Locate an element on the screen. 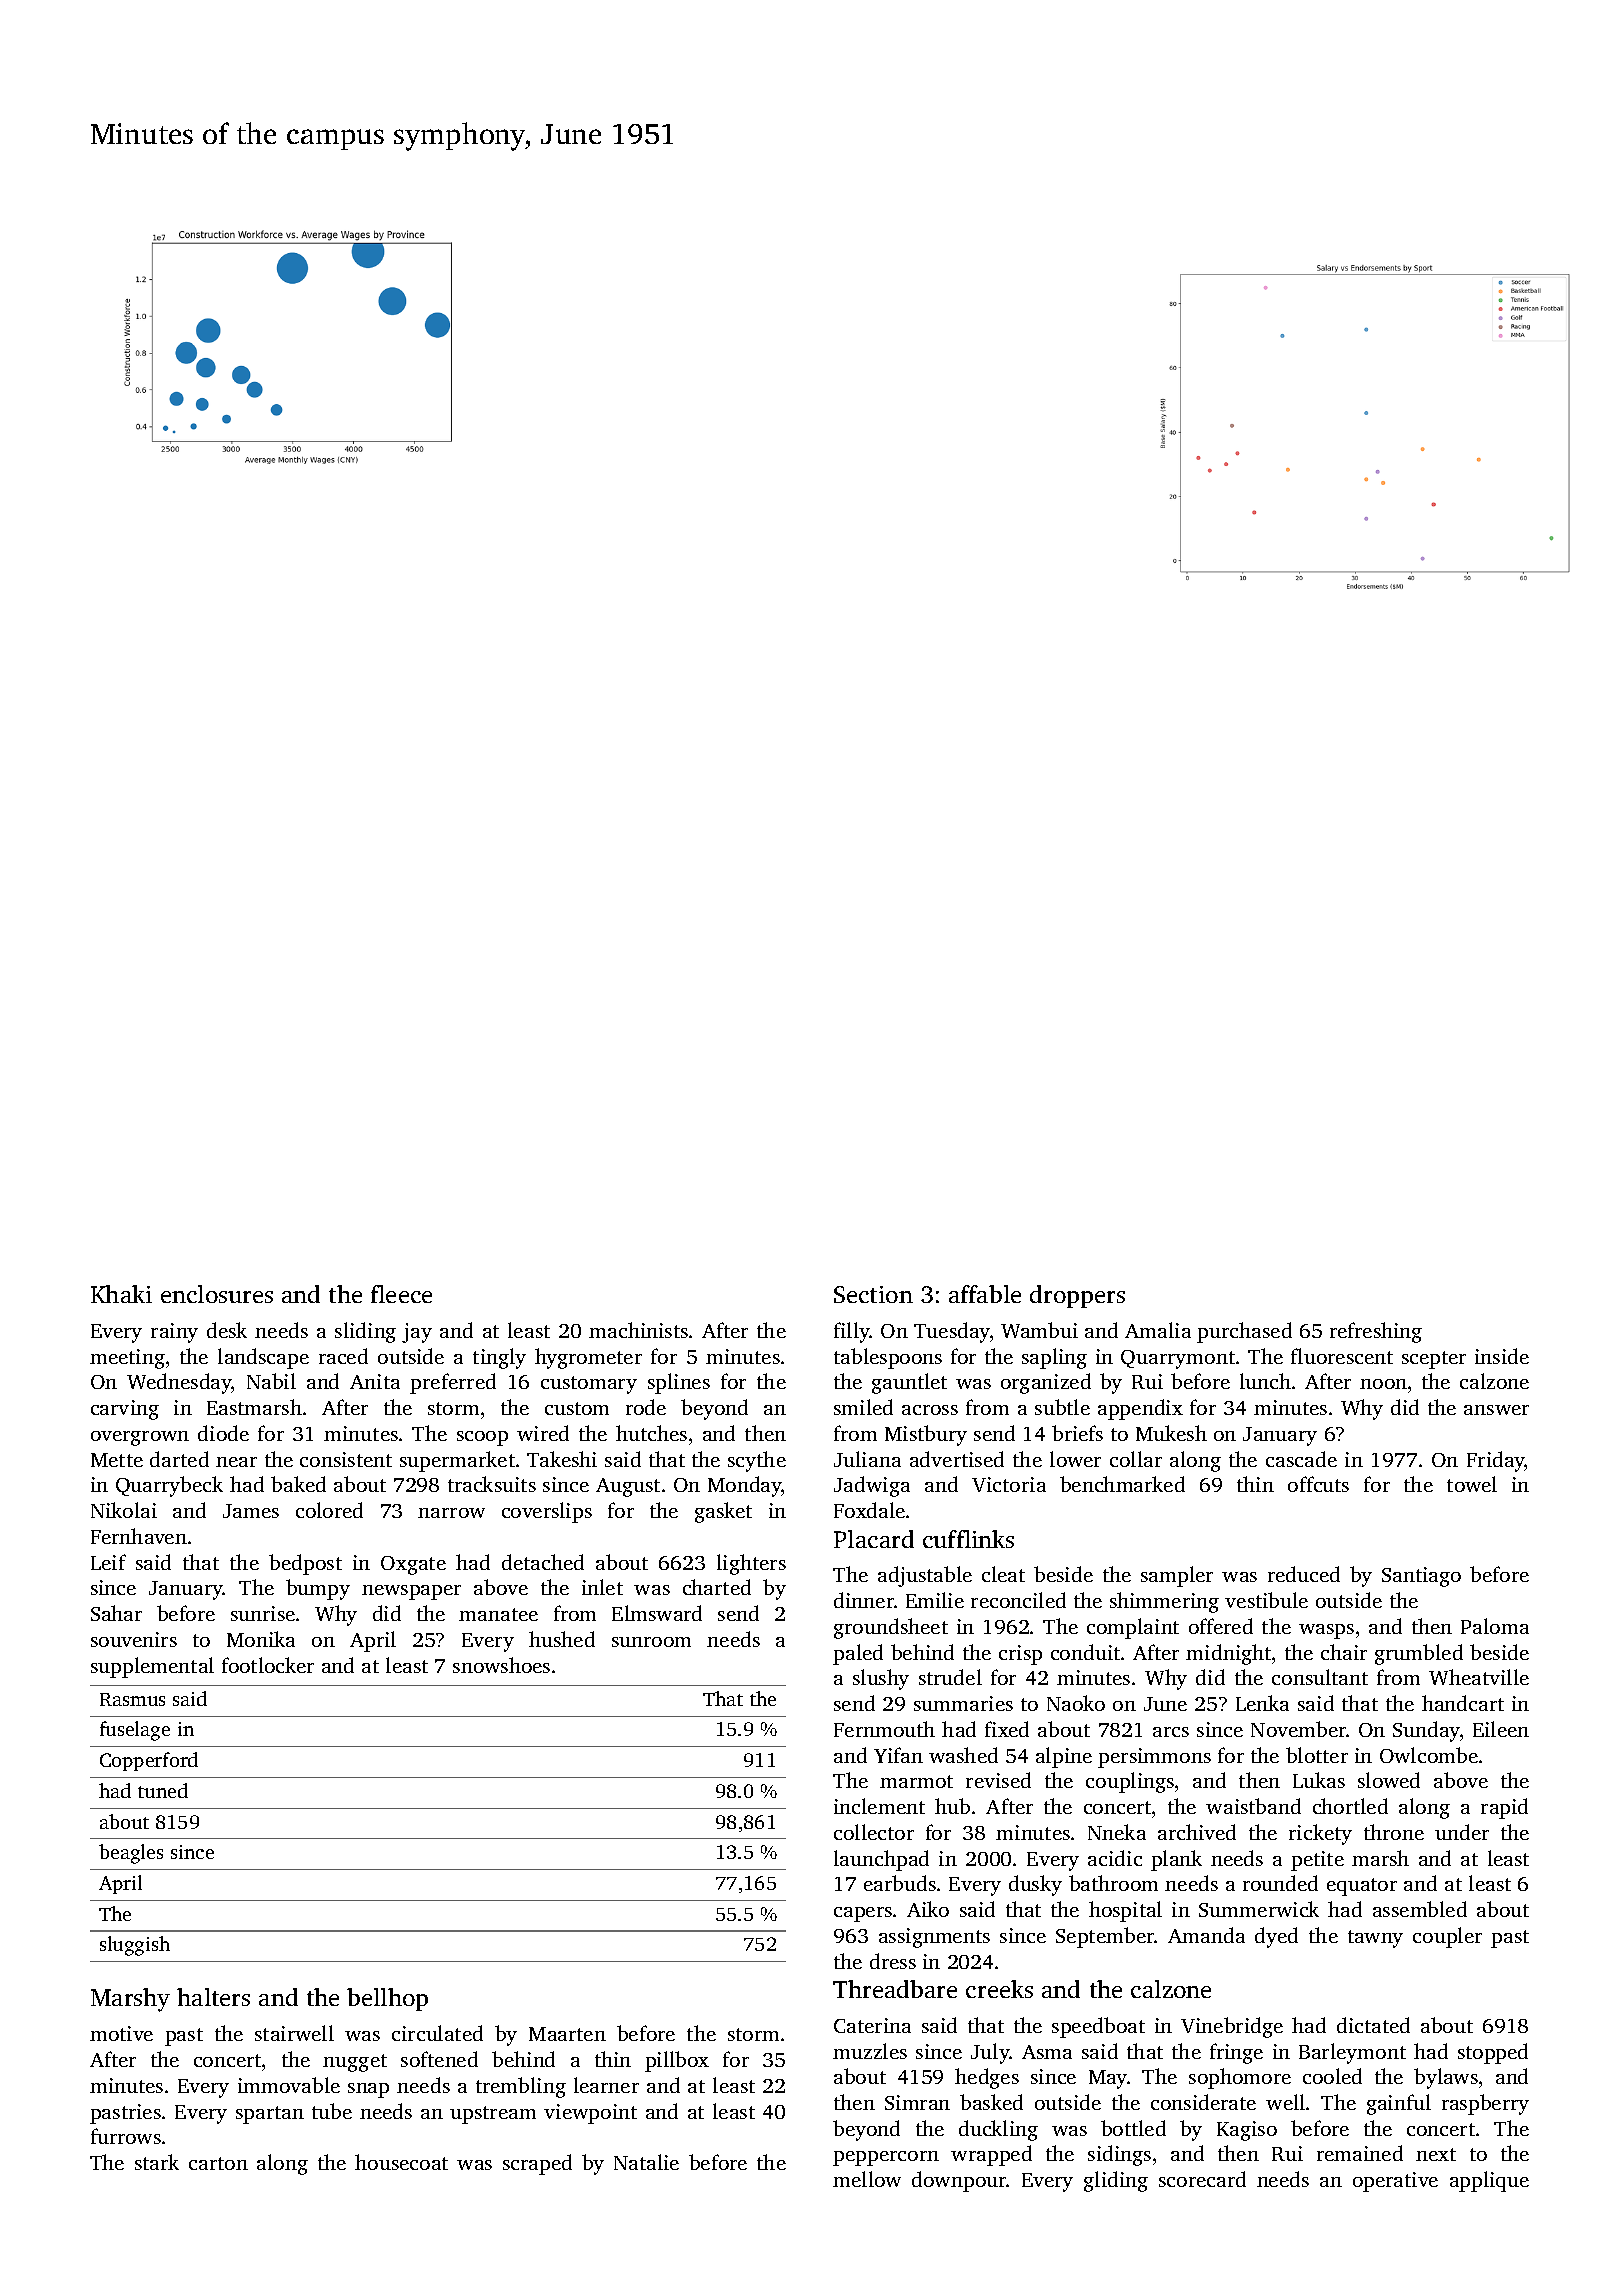 The image size is (1620, 2292). Section is located at coordinates (873, 1294).
